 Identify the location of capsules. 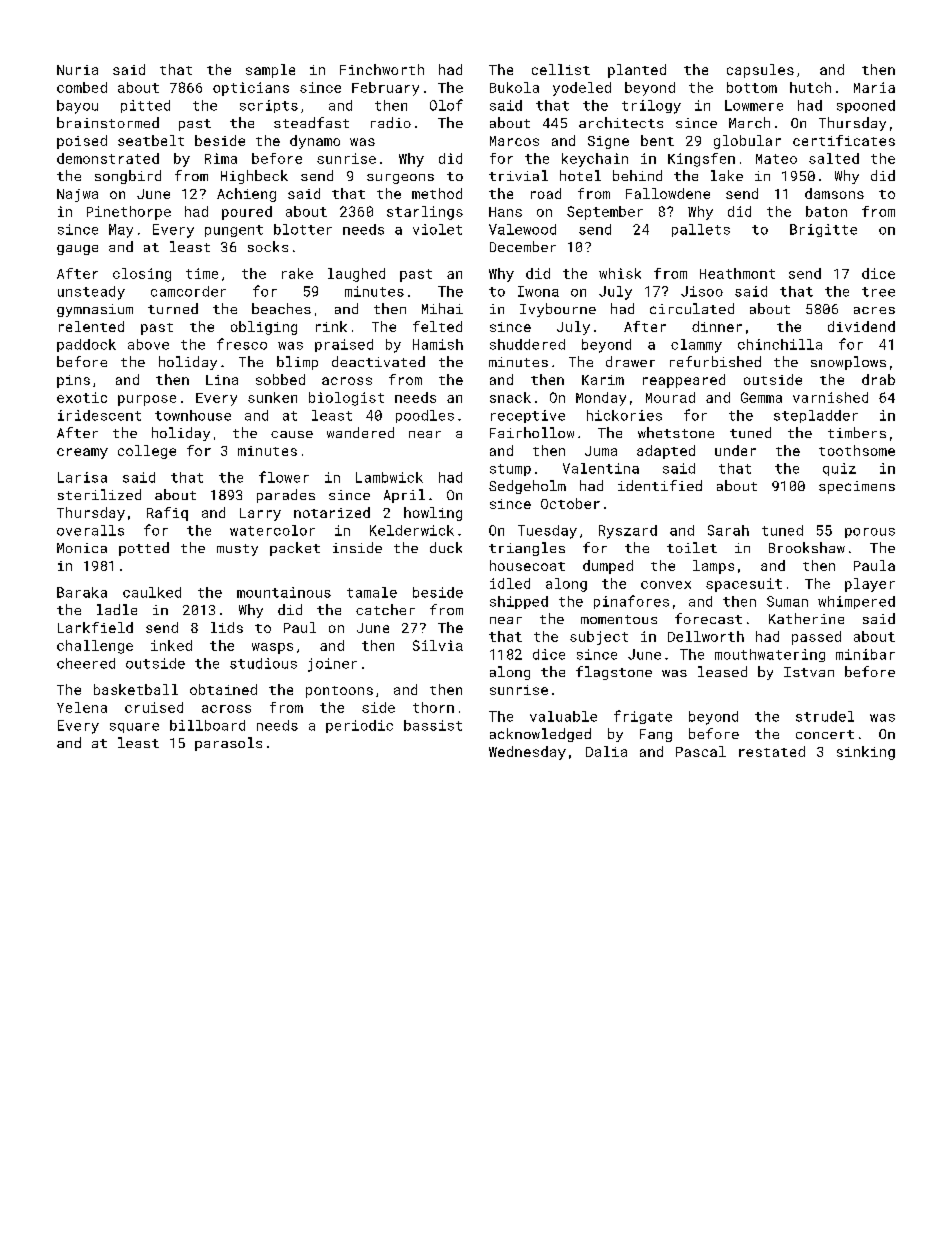
(760, 71).
